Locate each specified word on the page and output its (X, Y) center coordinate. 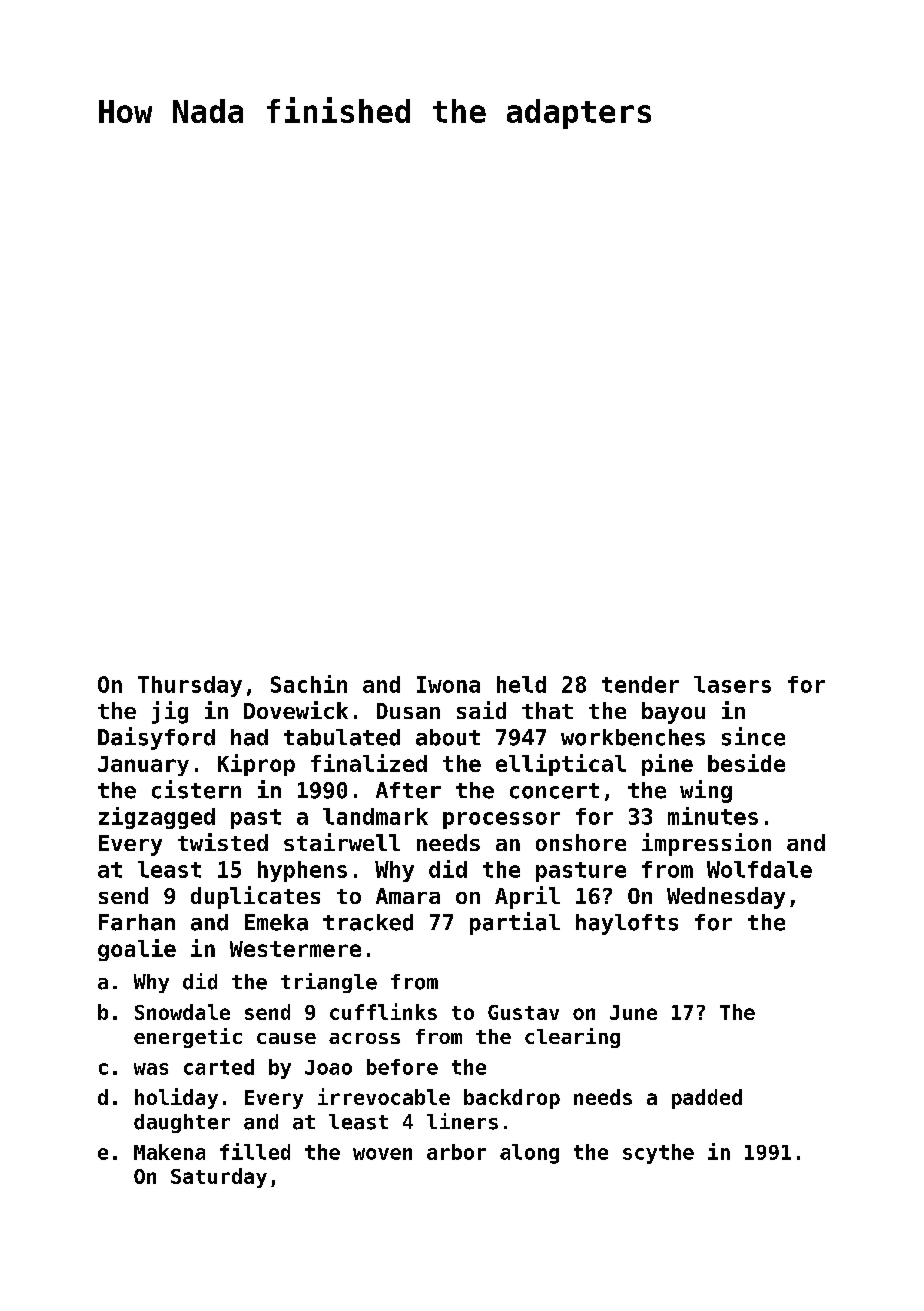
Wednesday (726, 898)
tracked (368, 922)
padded (707, 1099)
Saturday (219, 1178)
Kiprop (256, 765)
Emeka (276, 922)
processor (501, 820)
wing (706, 791)
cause (286, 1038)
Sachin (309, 684)
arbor (456, 1152)
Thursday (190, 686)
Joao (328, 1067)
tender (640, 684)
